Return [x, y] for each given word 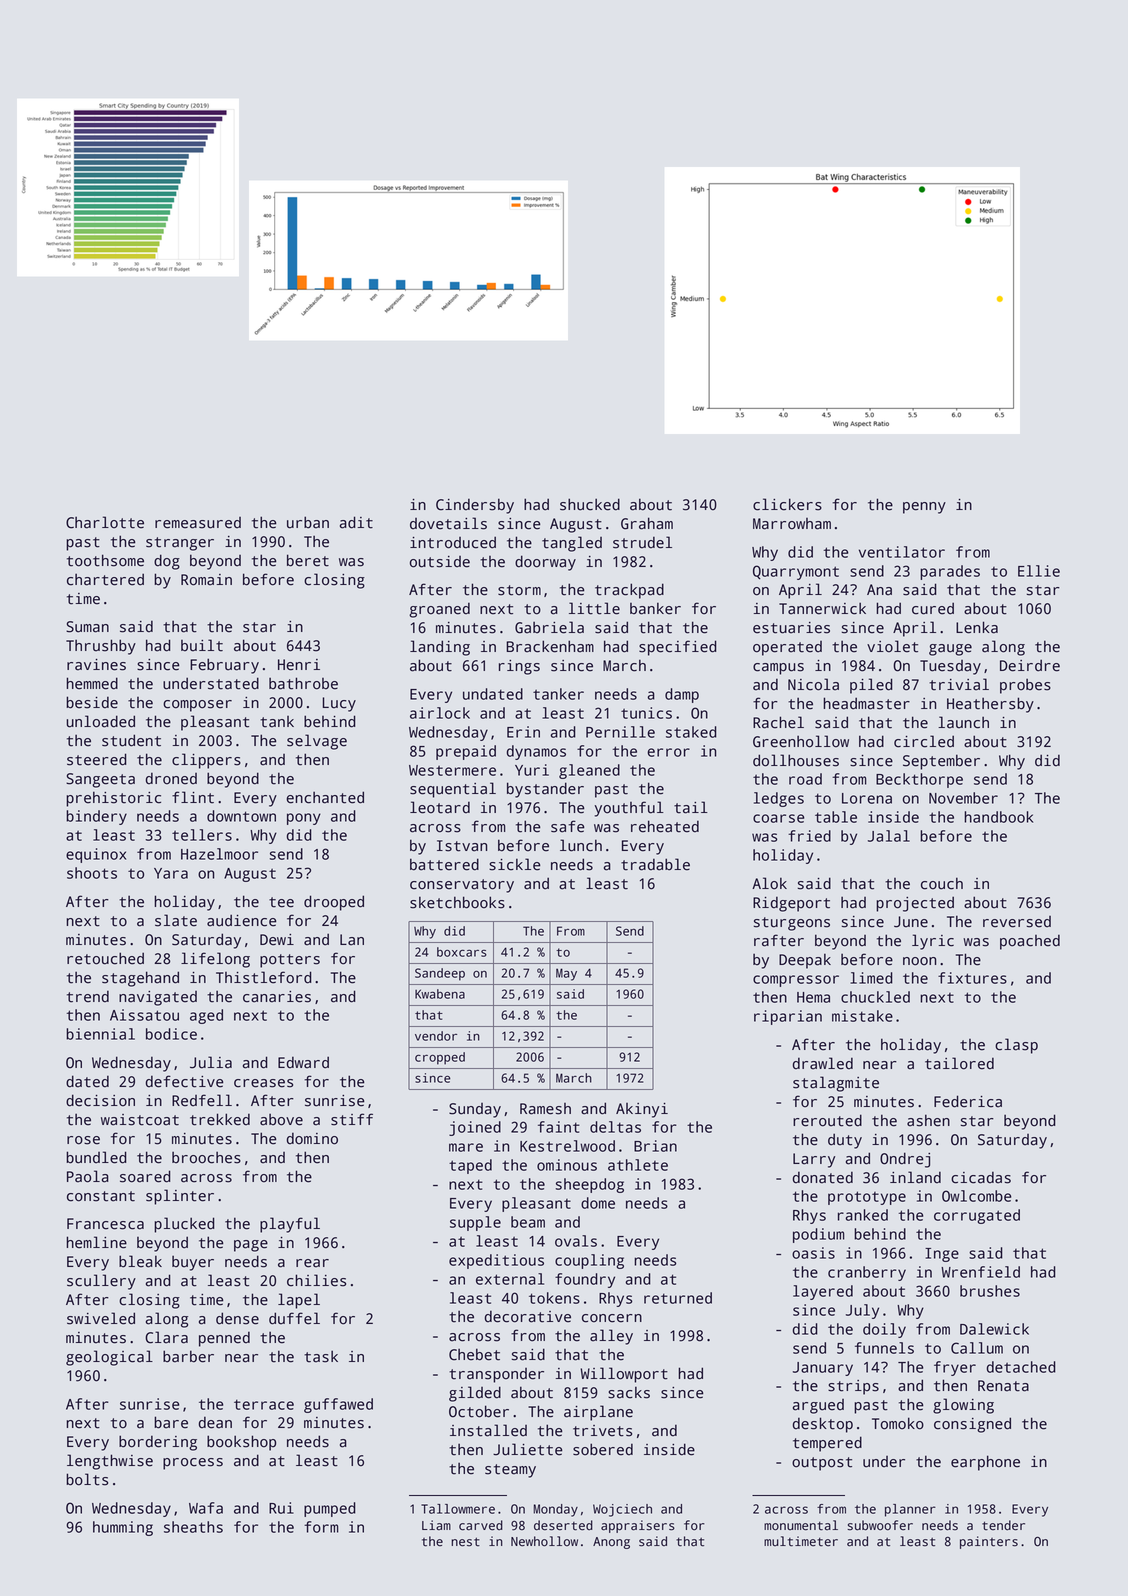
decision [100, 1100]
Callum [977, 1348]
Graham [647, 523]
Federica [968, 1101]
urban [308, 522]
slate [176, 920]
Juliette [528, 1449]
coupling [589, 1261]
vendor [436, 1036]
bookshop [241, 1443]
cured [933, 608]
